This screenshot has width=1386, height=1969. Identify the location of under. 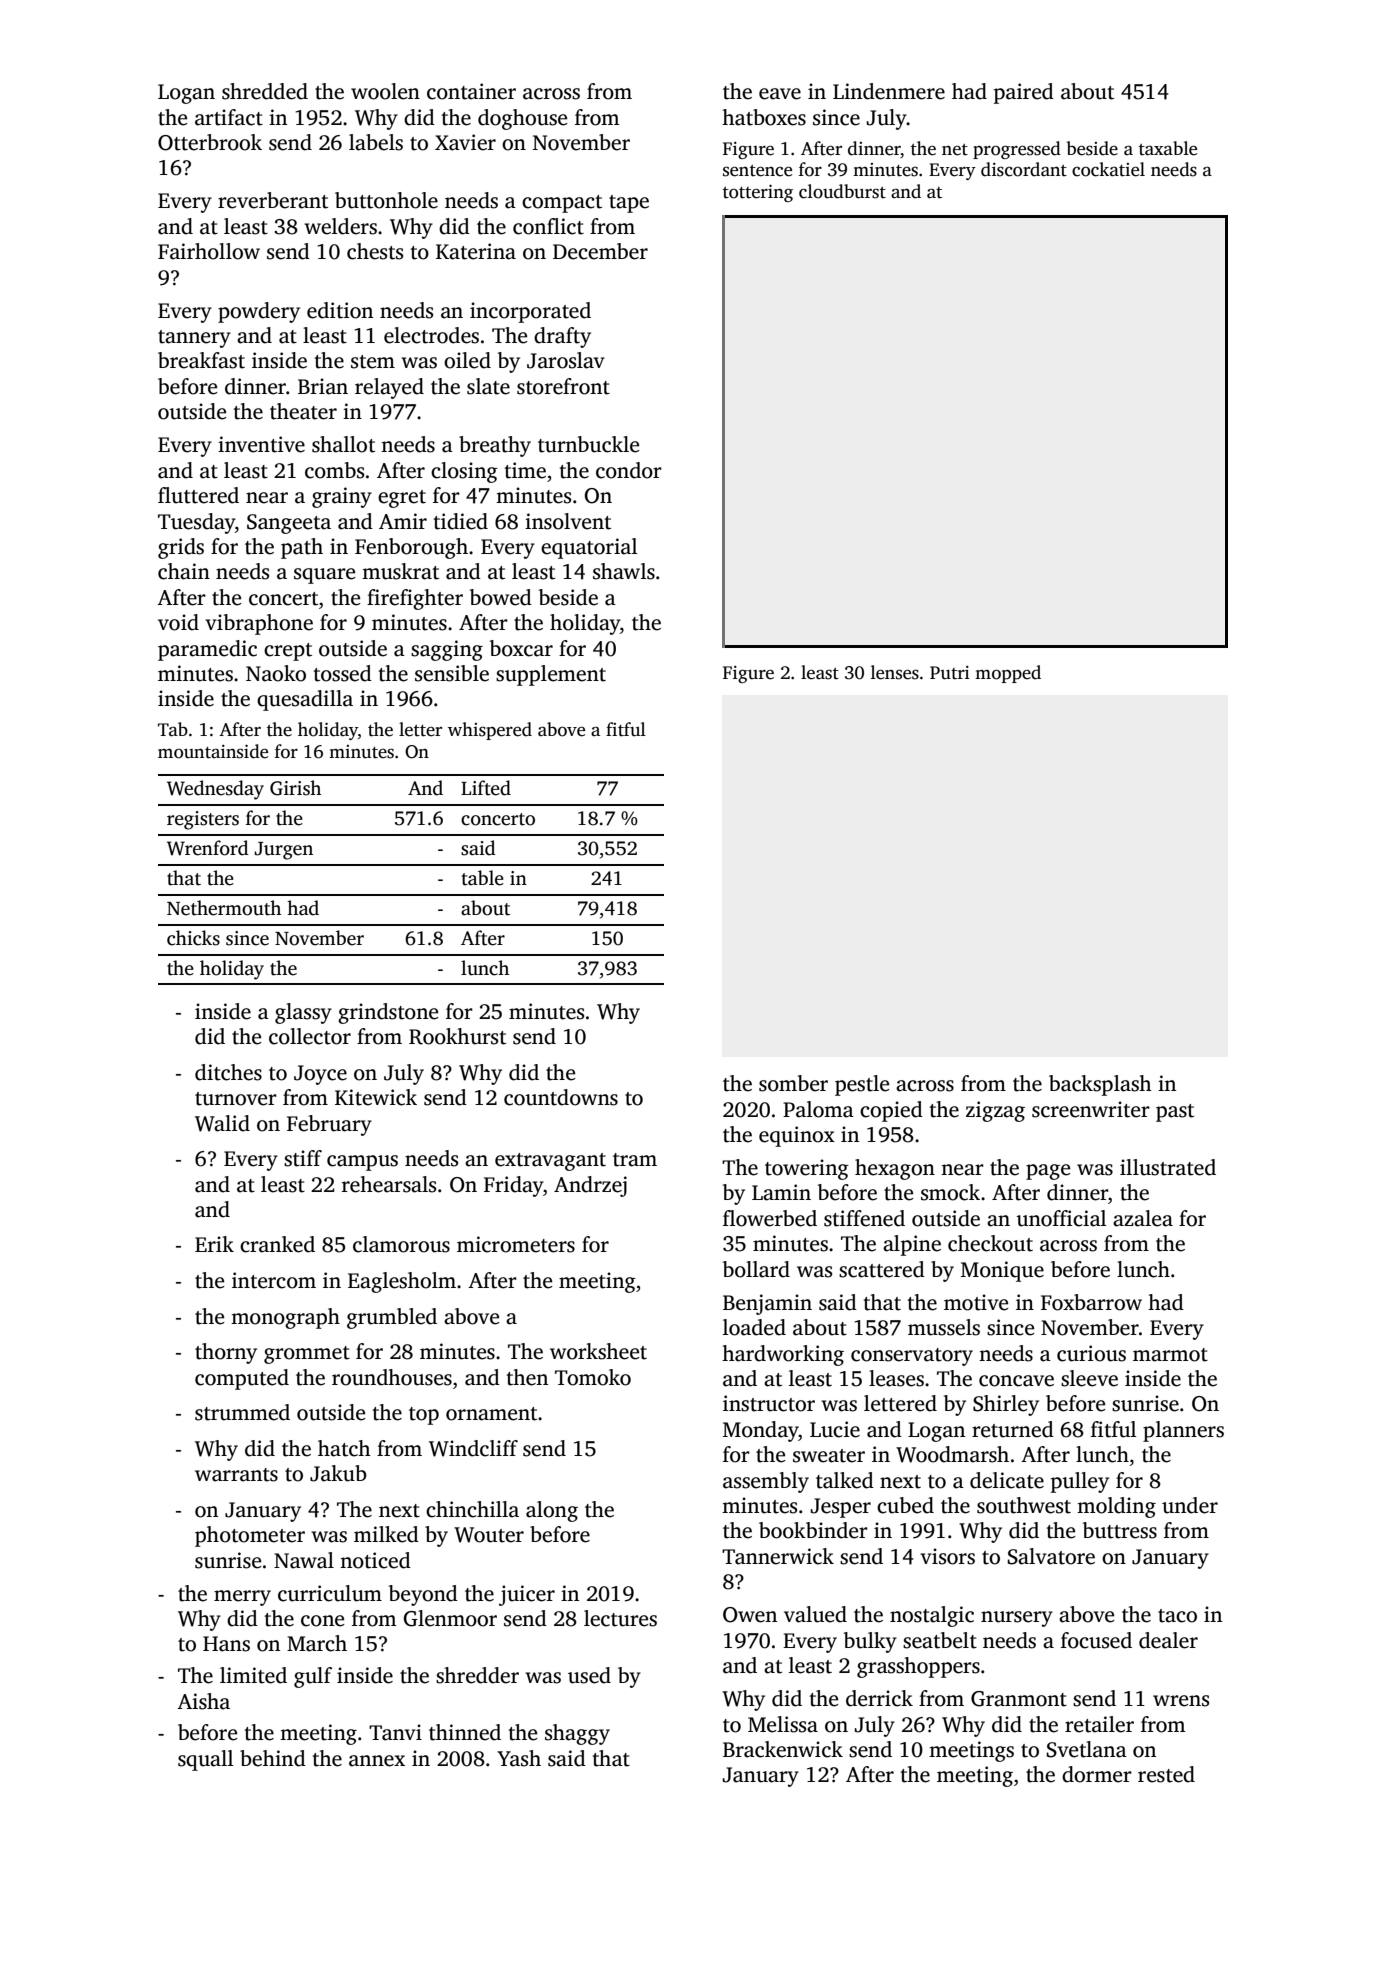
(1190, 1505).
